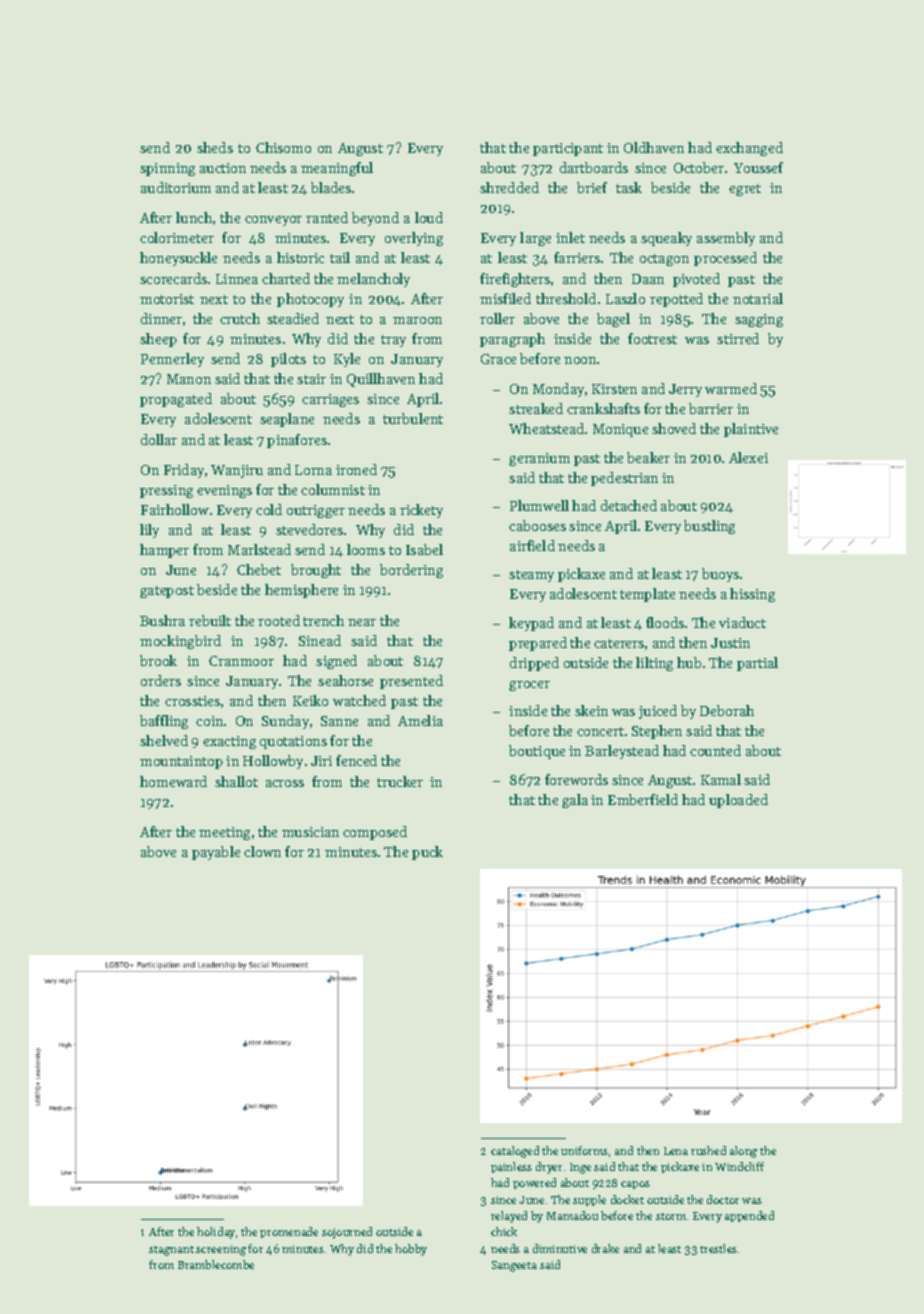 The image size is (924, 1314). Describe the element at coordinates (164, 740) in the document. I see `shelved` at that location.
